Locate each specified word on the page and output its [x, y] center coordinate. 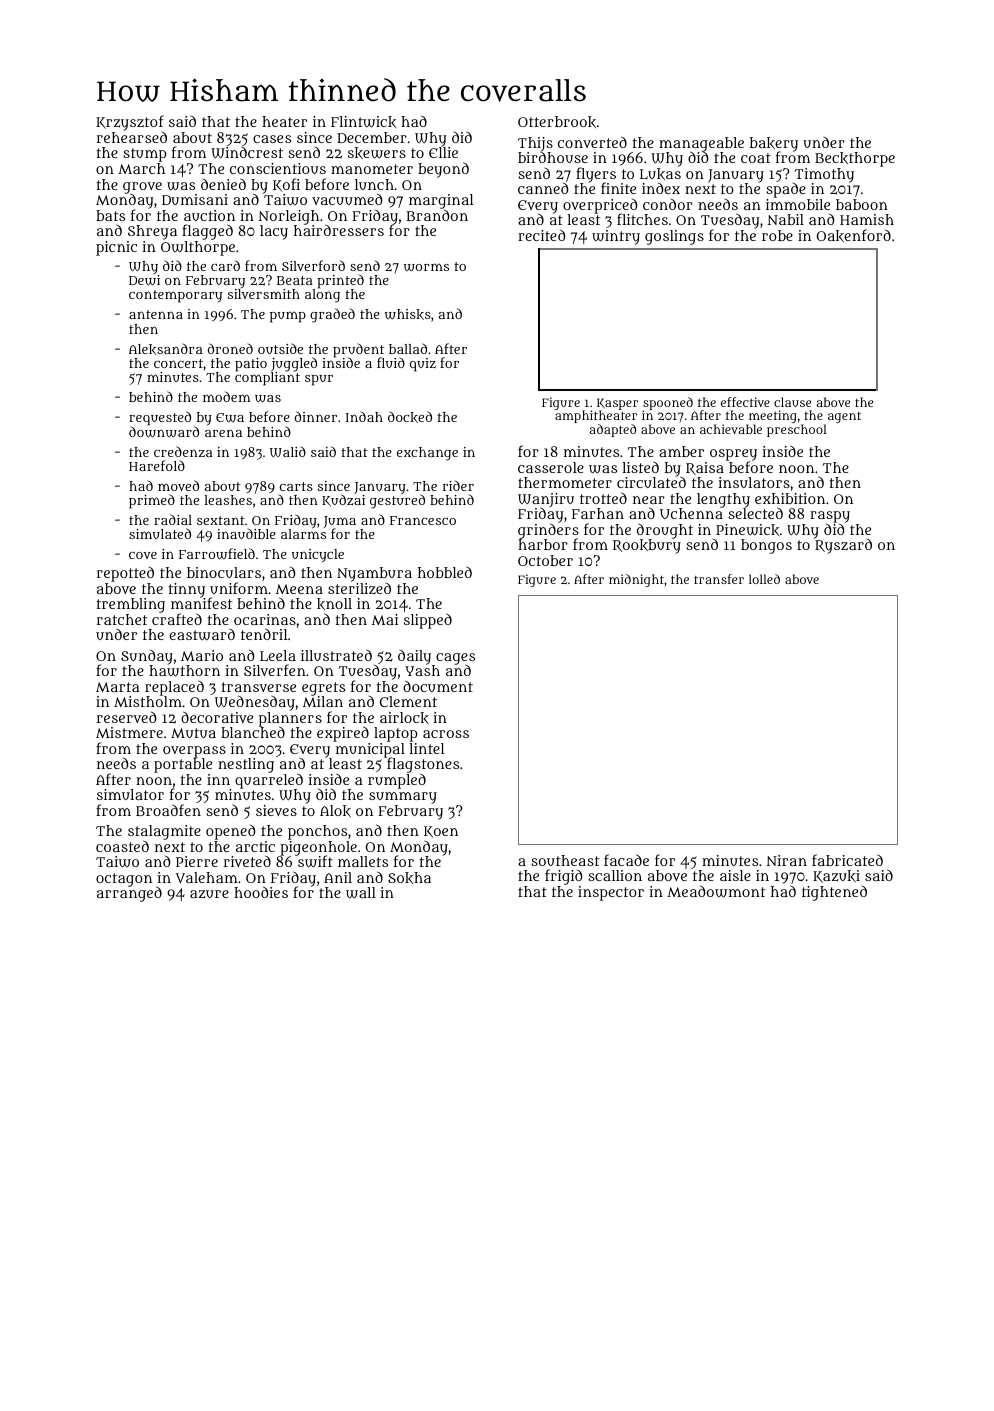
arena [223, 433]
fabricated [847, 860]
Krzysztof [130, 123]
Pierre [197, 861]
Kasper [617, 404]
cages [455, 659]
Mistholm [148, 701]
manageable [701, 144]
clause [792, 402]
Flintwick [363, 122]
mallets [363, 861]
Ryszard [843, 546]
